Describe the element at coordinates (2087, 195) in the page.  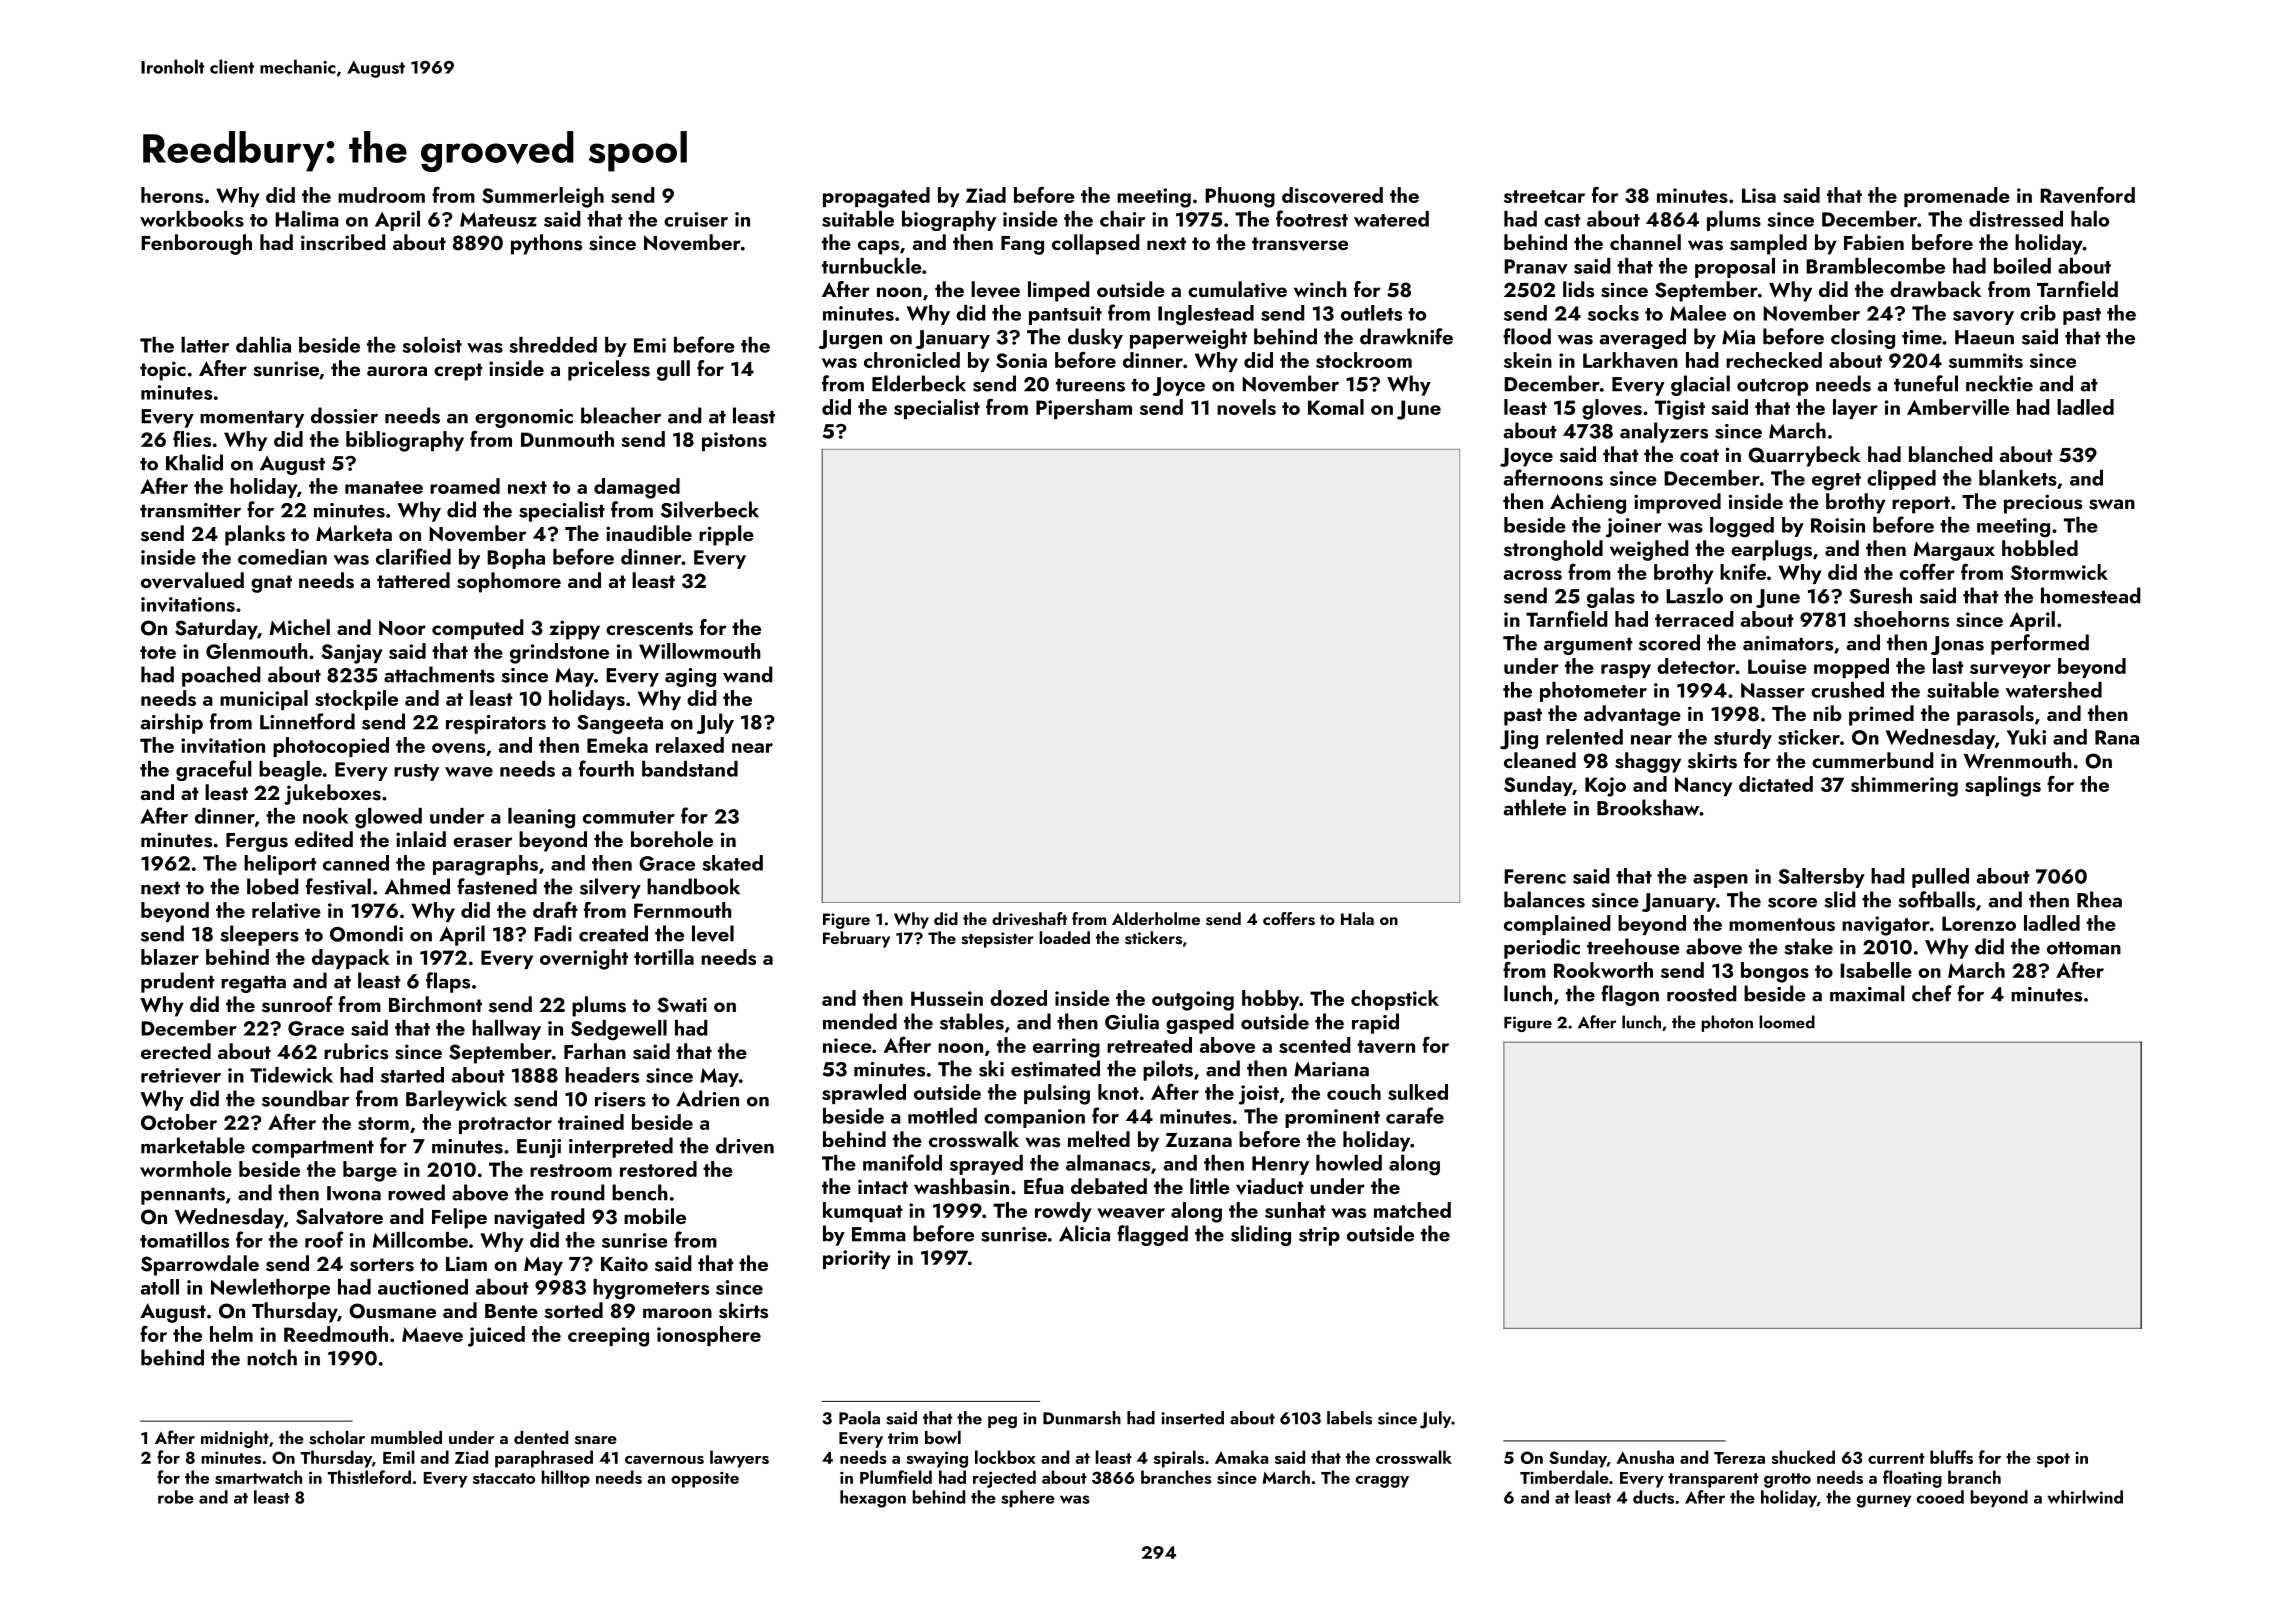
I see `Ravenford` at that location.
